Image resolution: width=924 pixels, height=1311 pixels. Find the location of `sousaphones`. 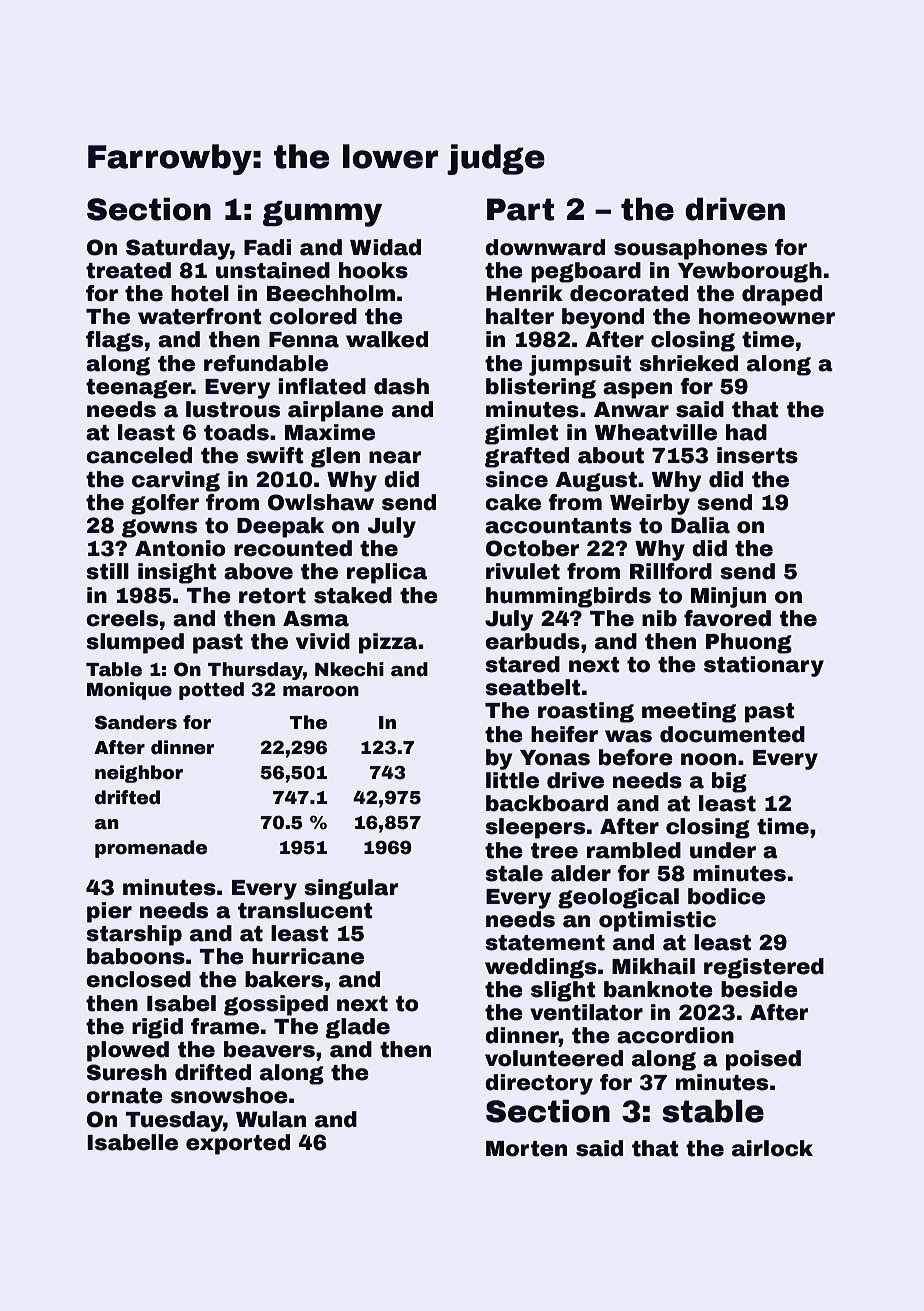

sousaphones is located at coordinates (690, 249).
